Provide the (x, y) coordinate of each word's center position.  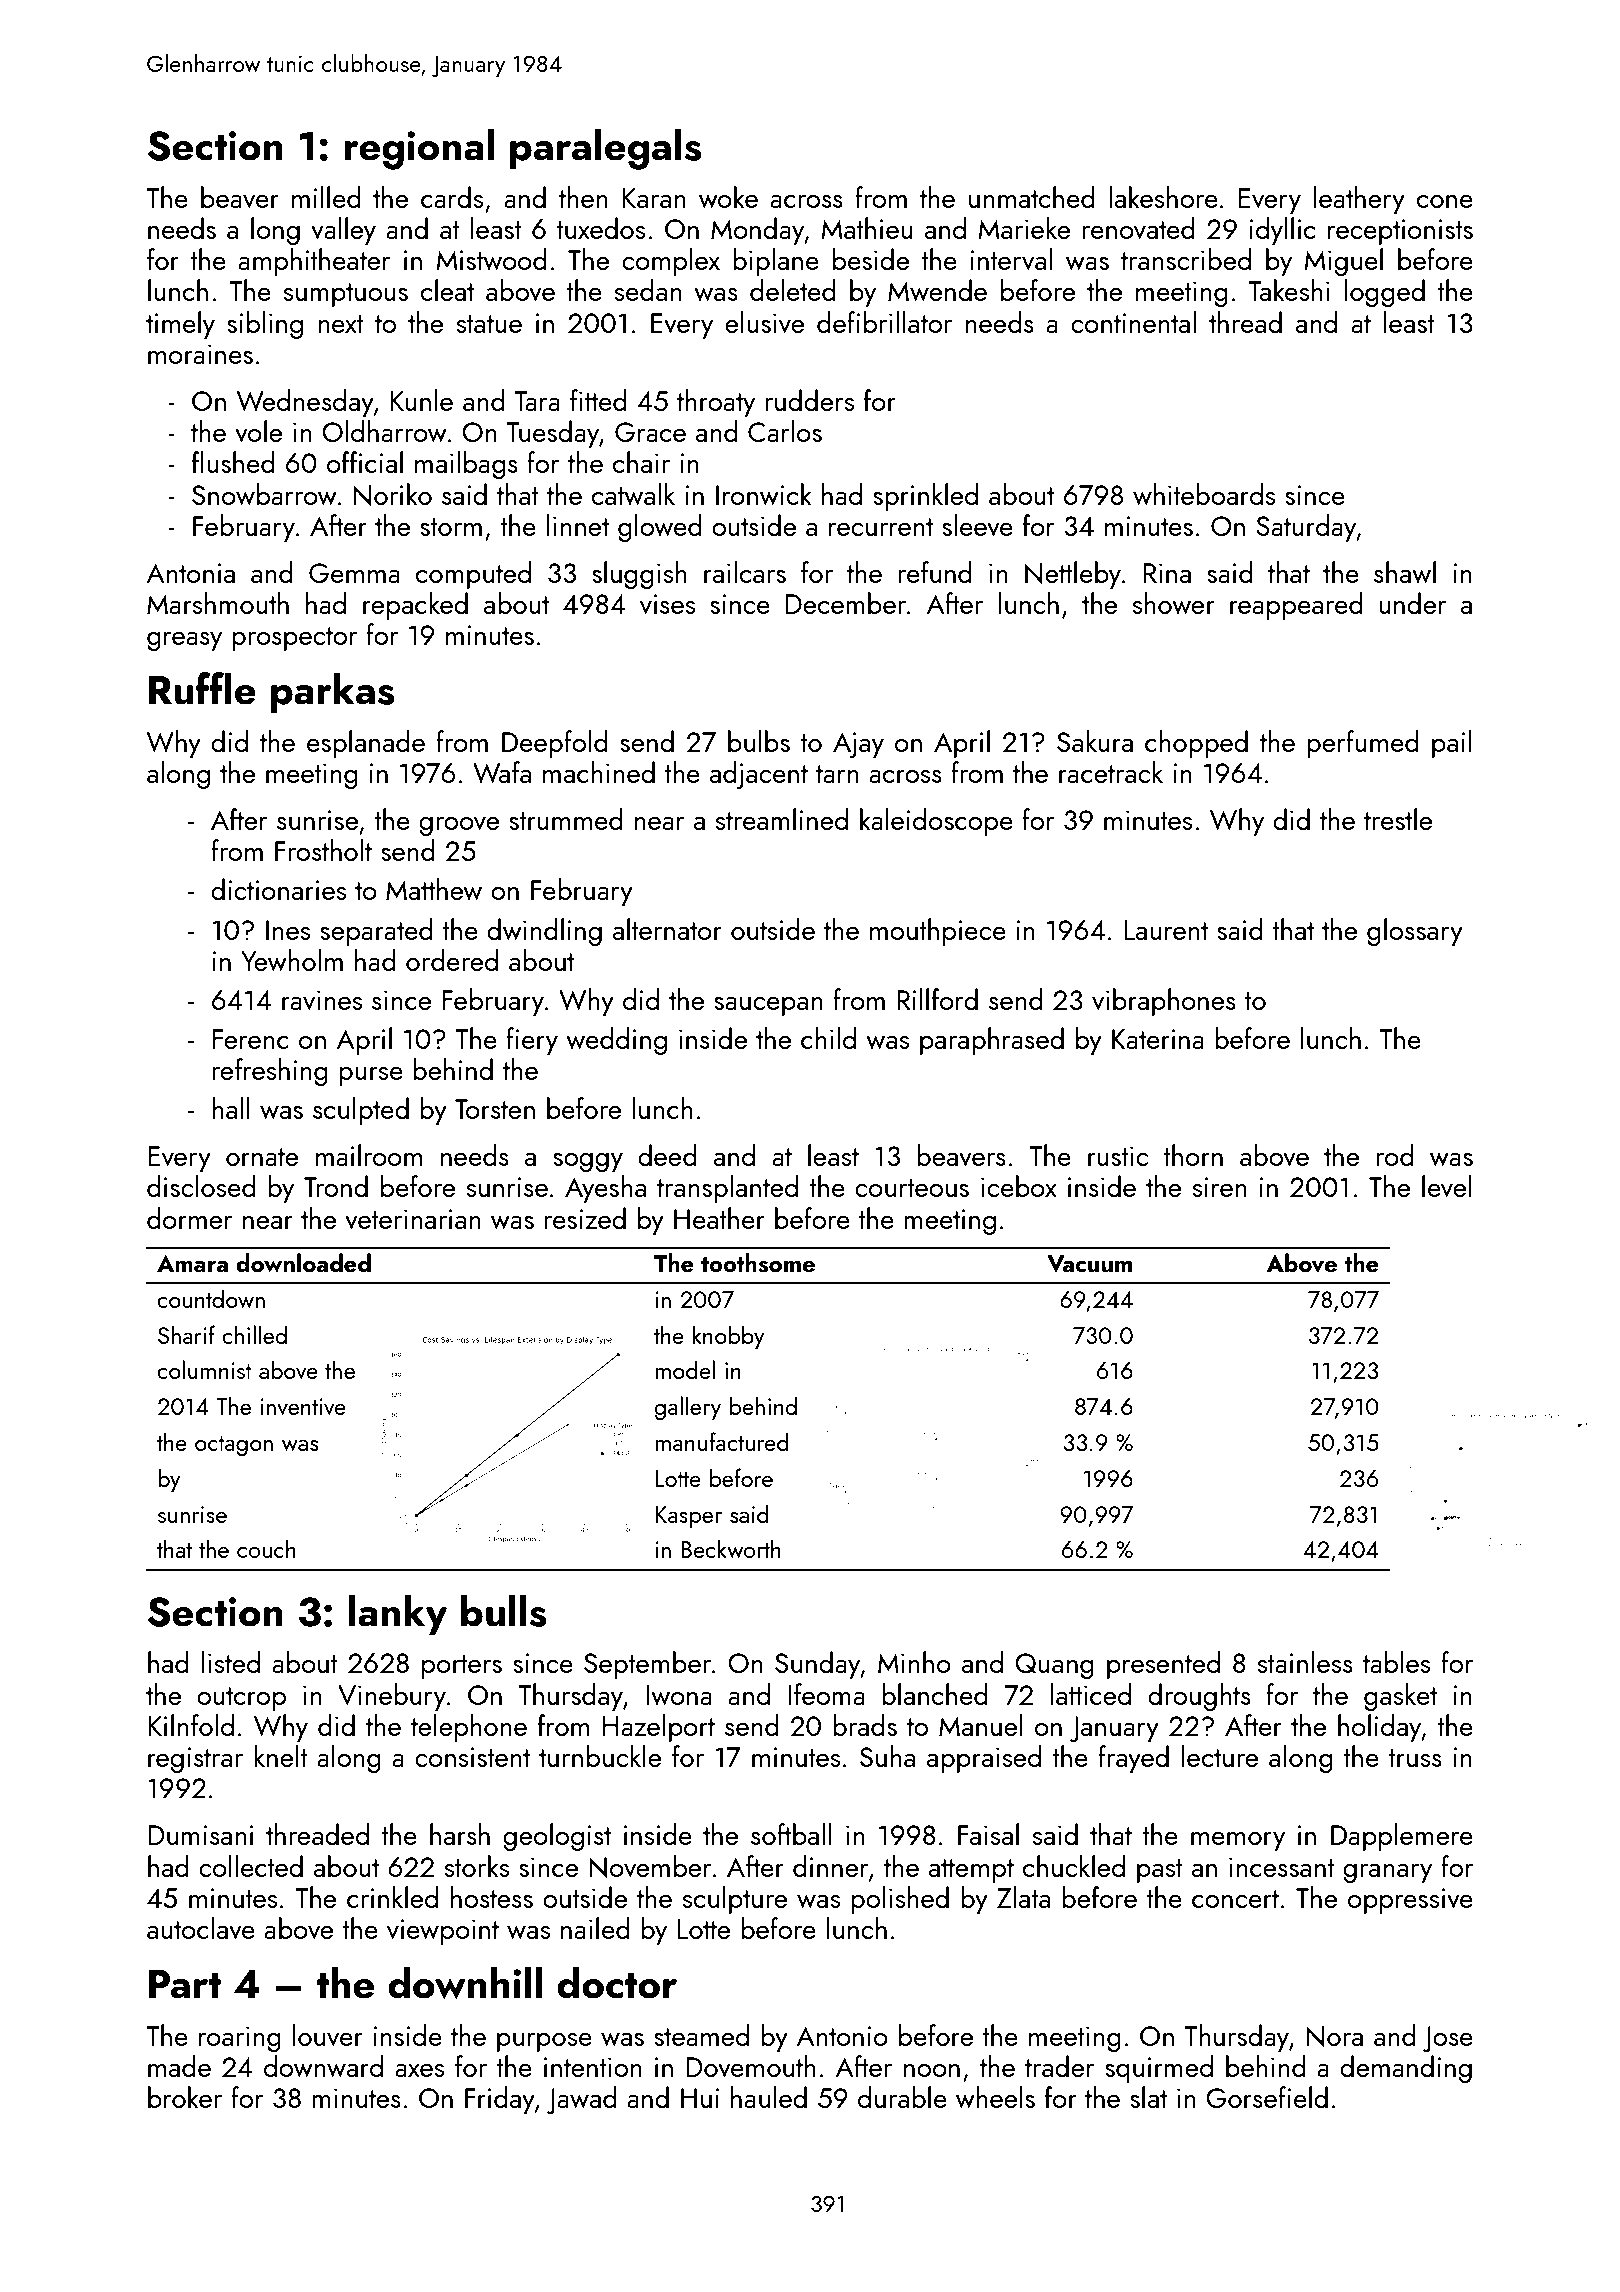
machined (599, 772)
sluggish (639, 575)
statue (489, 324)
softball (791, 1834)
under (1412, 603)
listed (231, 1662)
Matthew (434, 889)
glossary (1415, 932)
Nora (1335, 2036)
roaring (240, 2039)
